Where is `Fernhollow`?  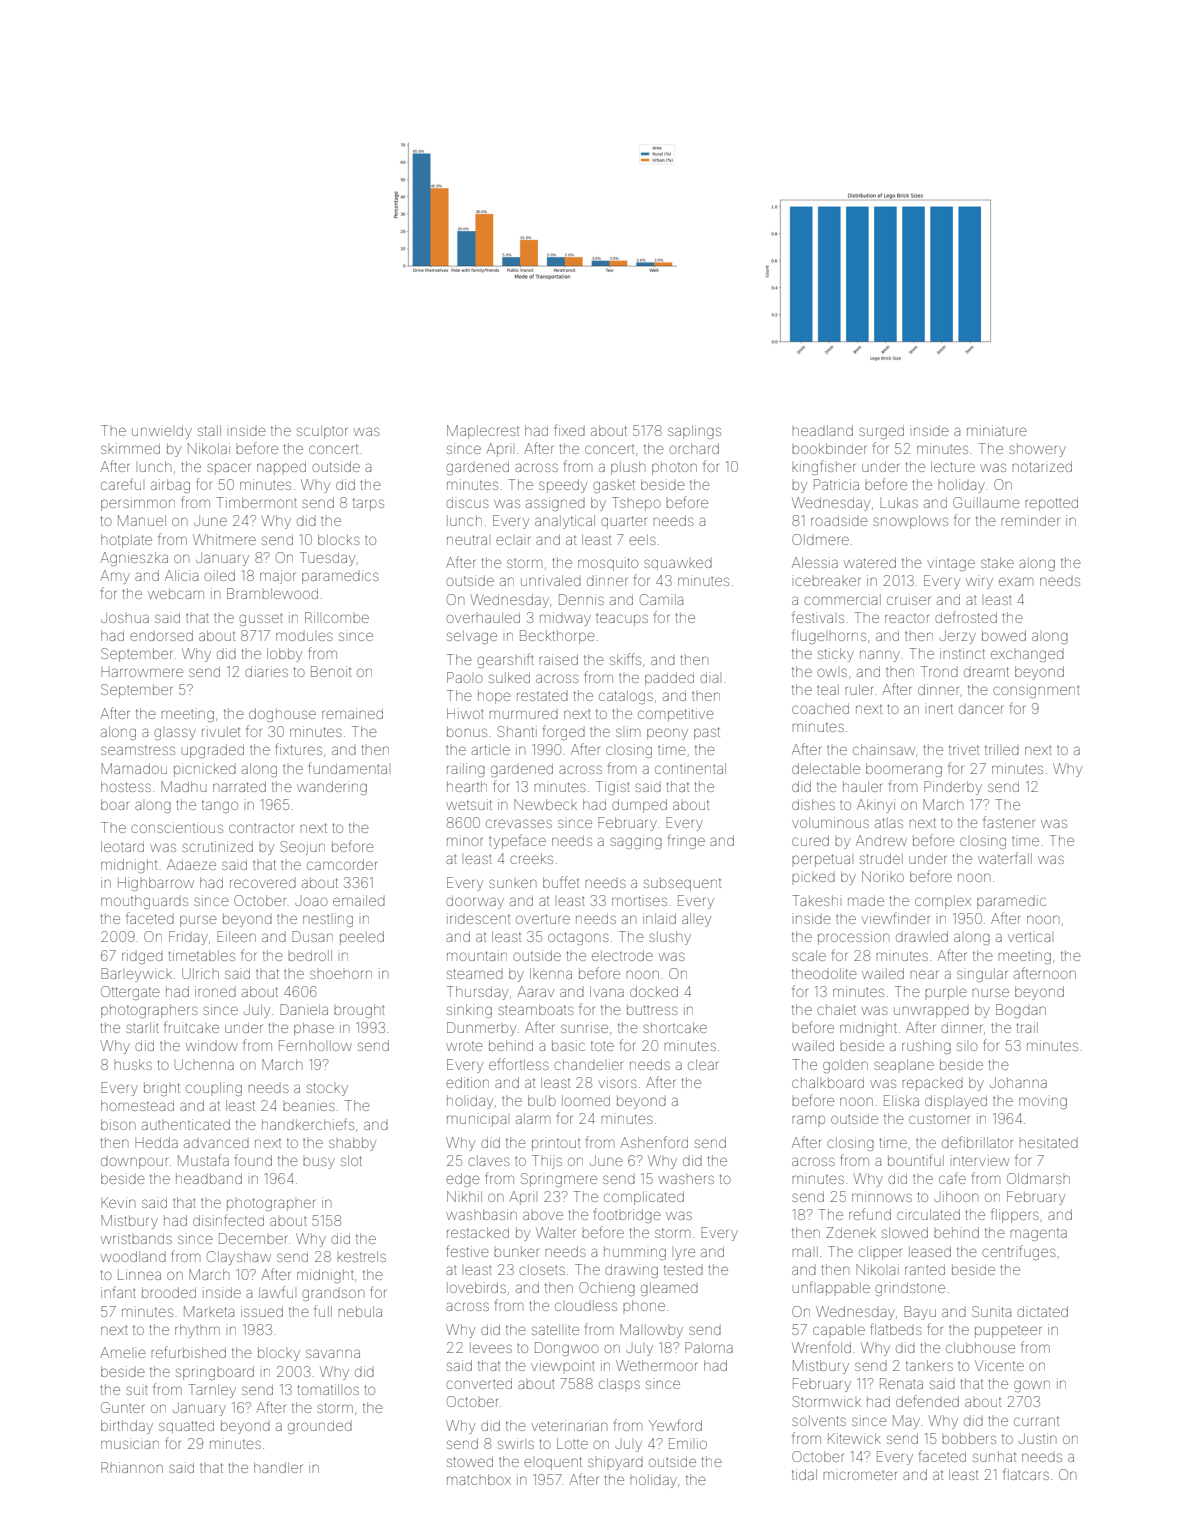
Fernhollow is located at coordinates (315, 1045).
